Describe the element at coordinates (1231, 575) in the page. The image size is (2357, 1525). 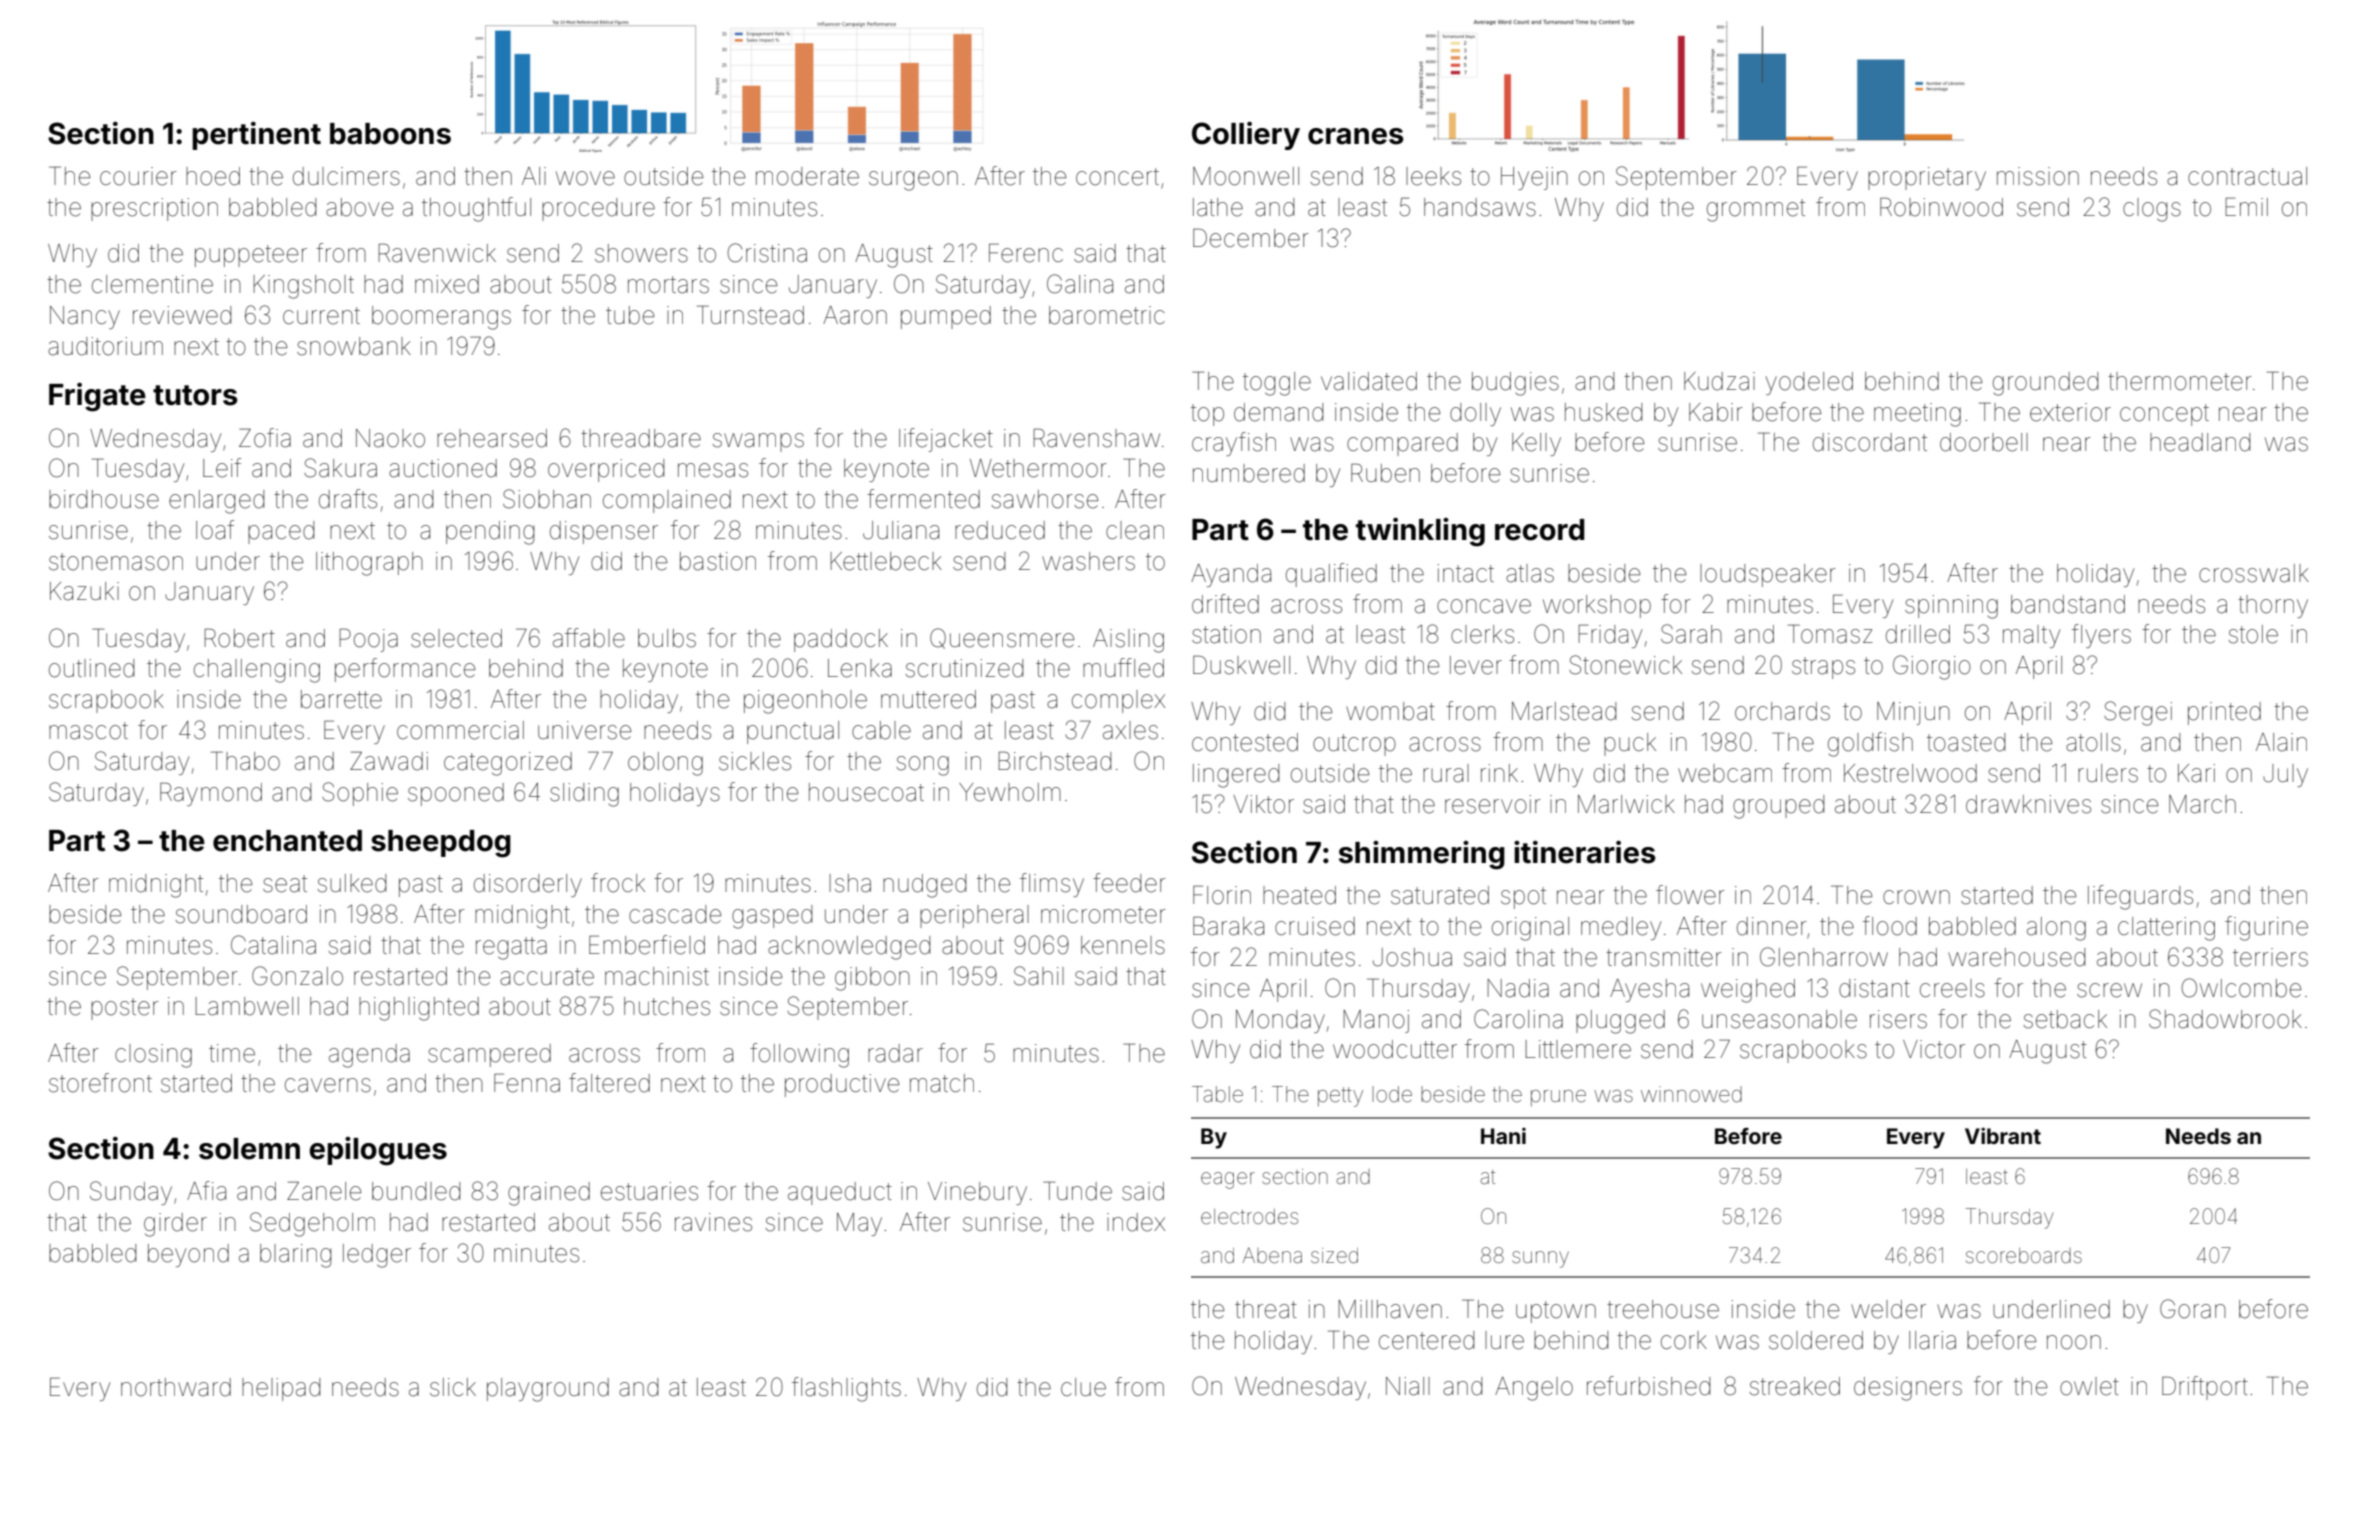
I see `Ayanda` at that location.
